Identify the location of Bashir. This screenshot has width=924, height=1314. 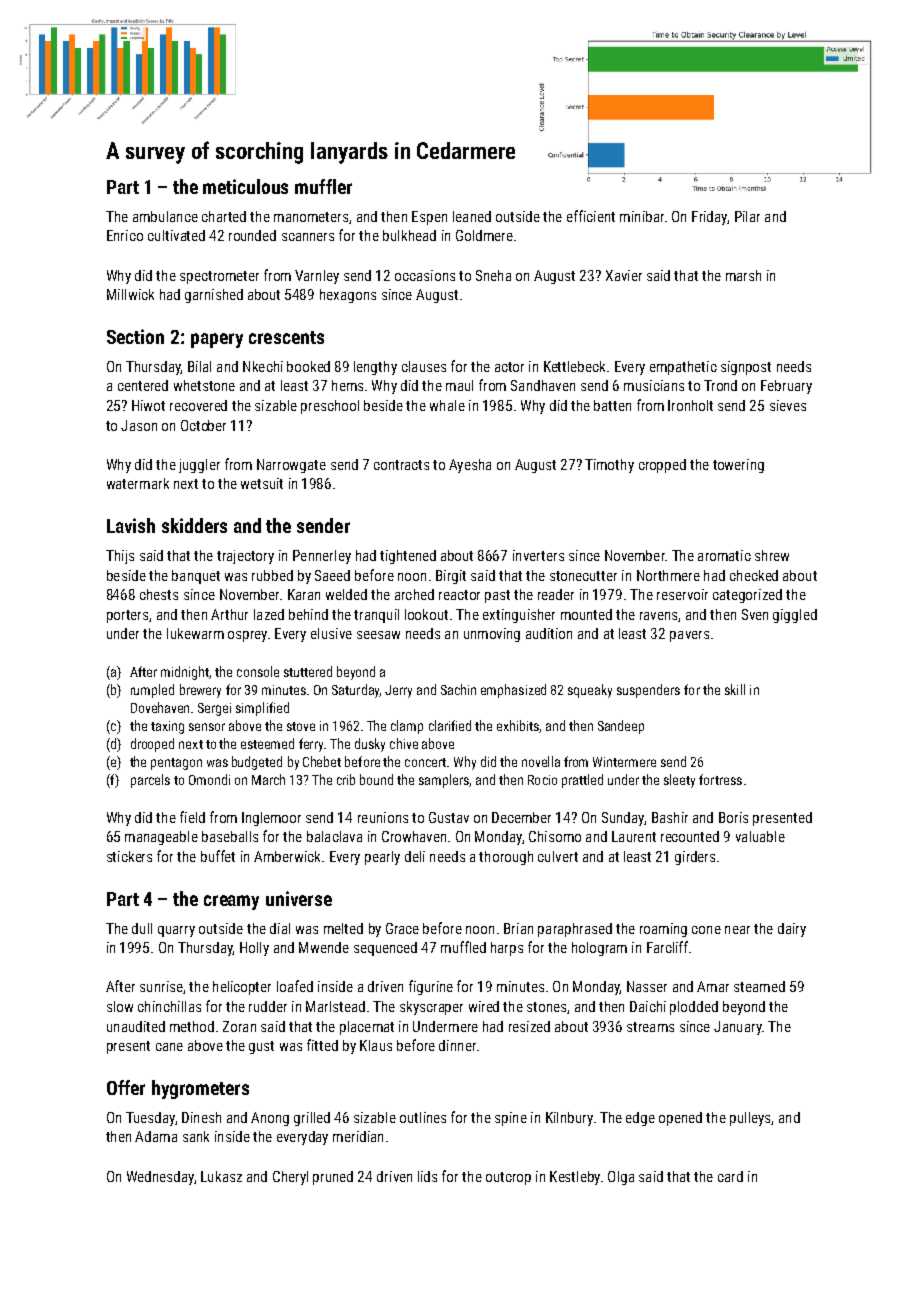
(670, 817).
